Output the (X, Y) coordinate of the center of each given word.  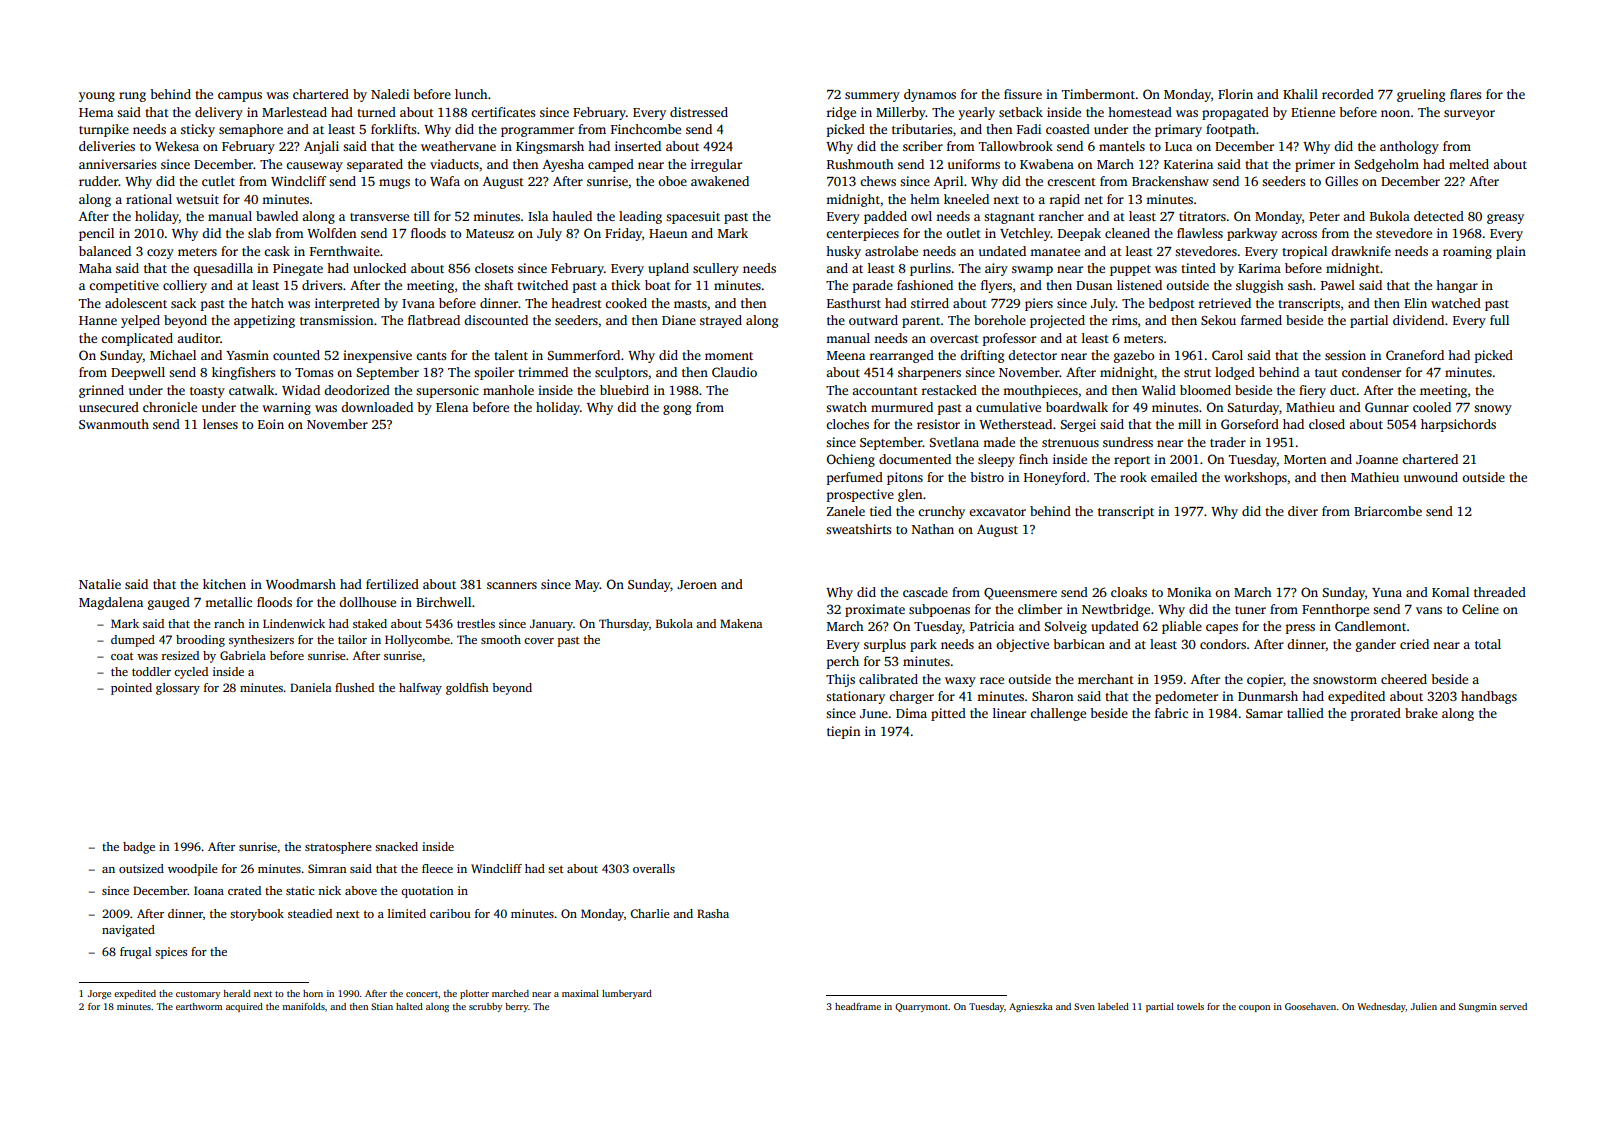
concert (422, 994)
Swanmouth (114, 424)
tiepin (843, 732)
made (999, 442)
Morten (1305, 459)
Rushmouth (860, 164)
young (97, 97)
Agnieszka (1031, 1007)
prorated (1376, 714)
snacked (396, 846)
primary (1178, 130)
